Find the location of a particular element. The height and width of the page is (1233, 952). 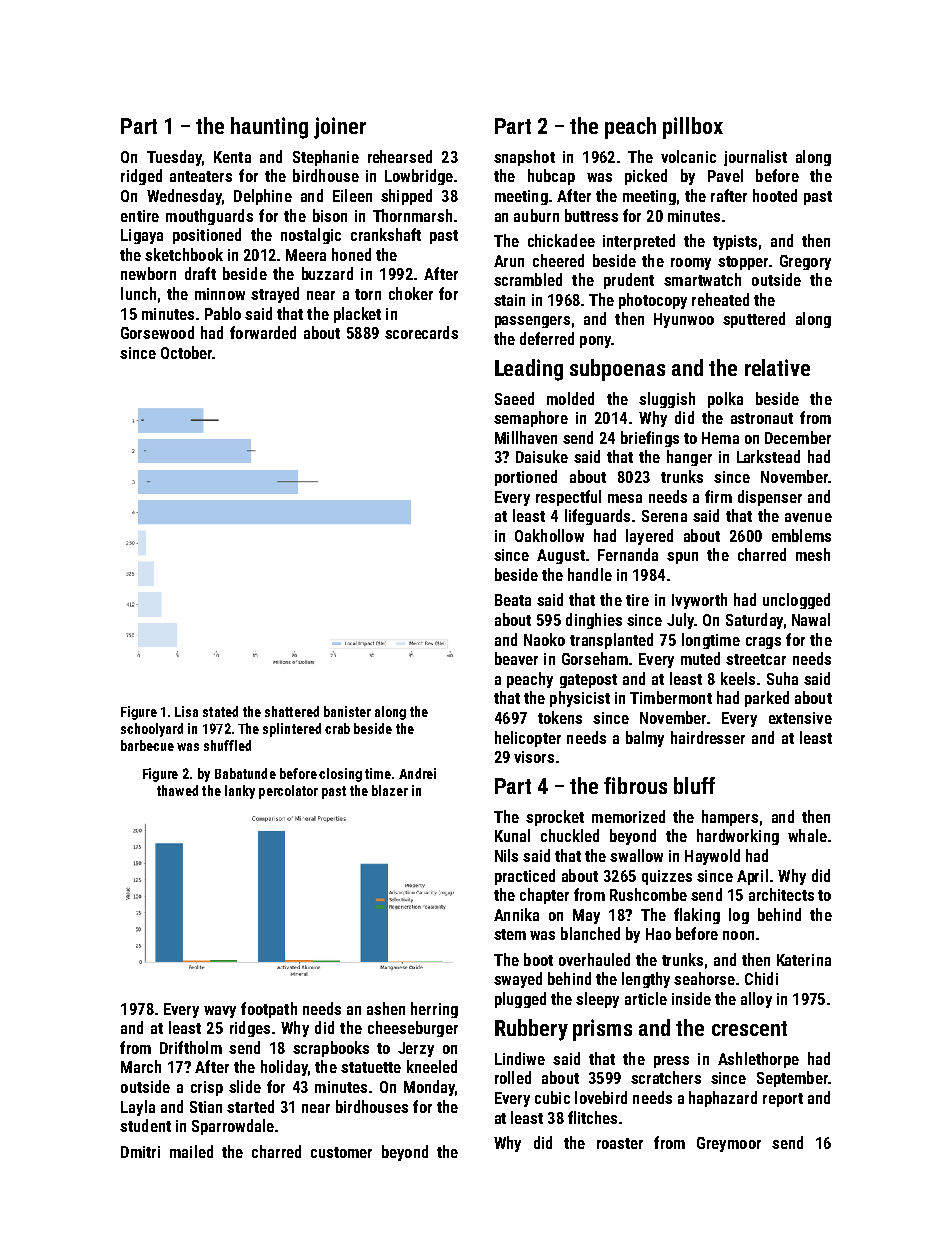

stated is located at coordinates (220, 711).
